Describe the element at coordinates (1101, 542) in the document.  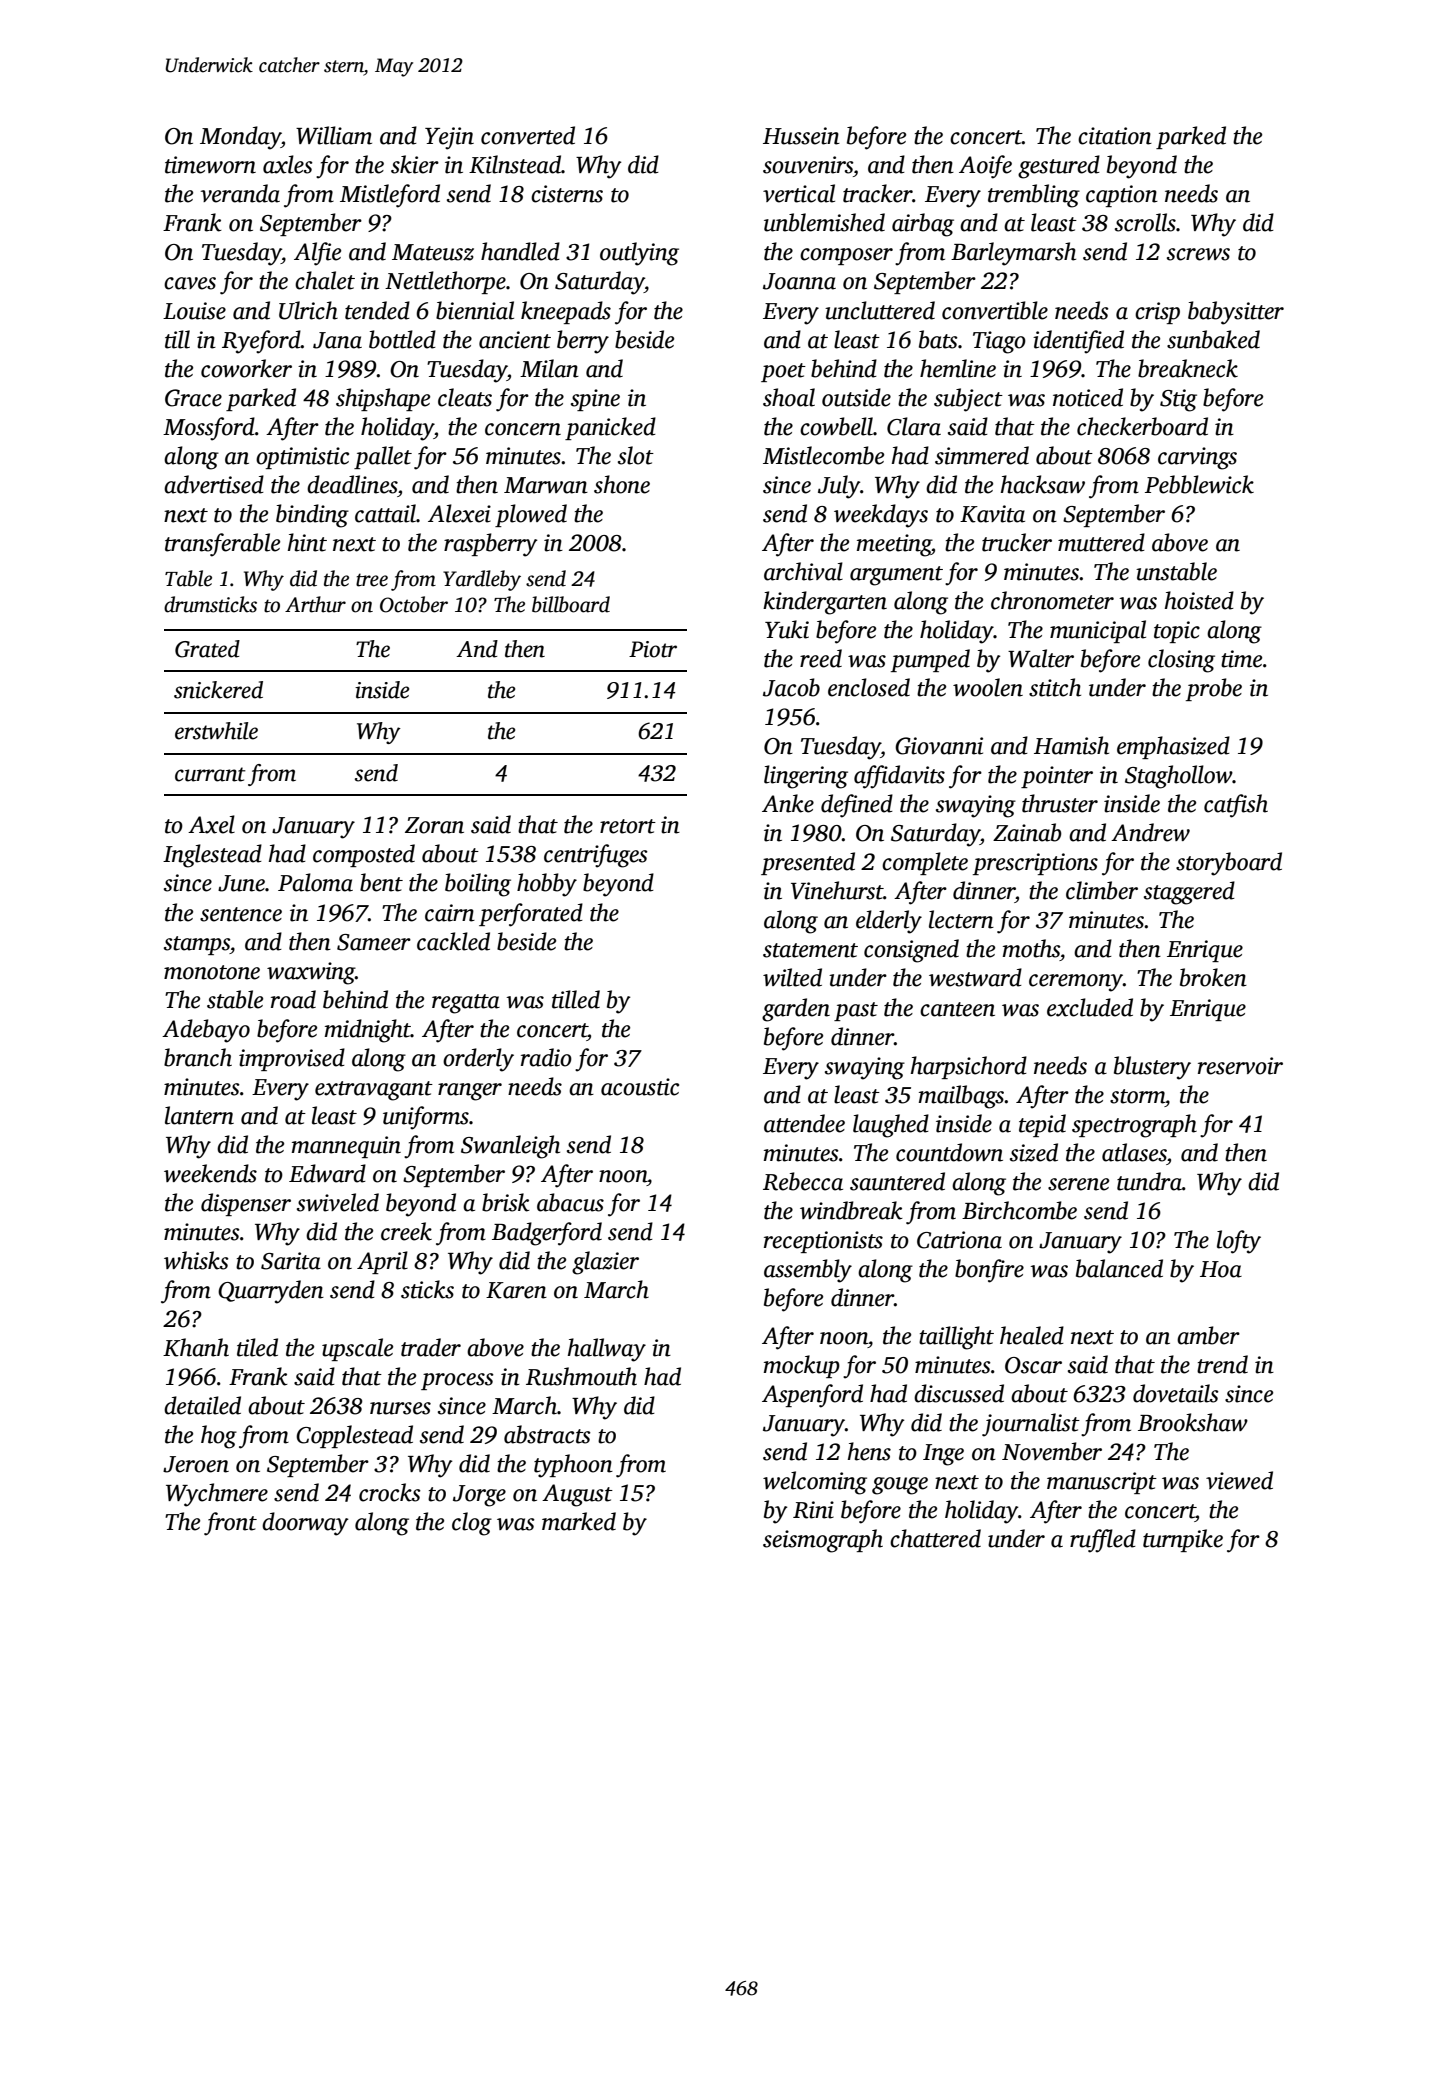
I see `muttered` at that location.
